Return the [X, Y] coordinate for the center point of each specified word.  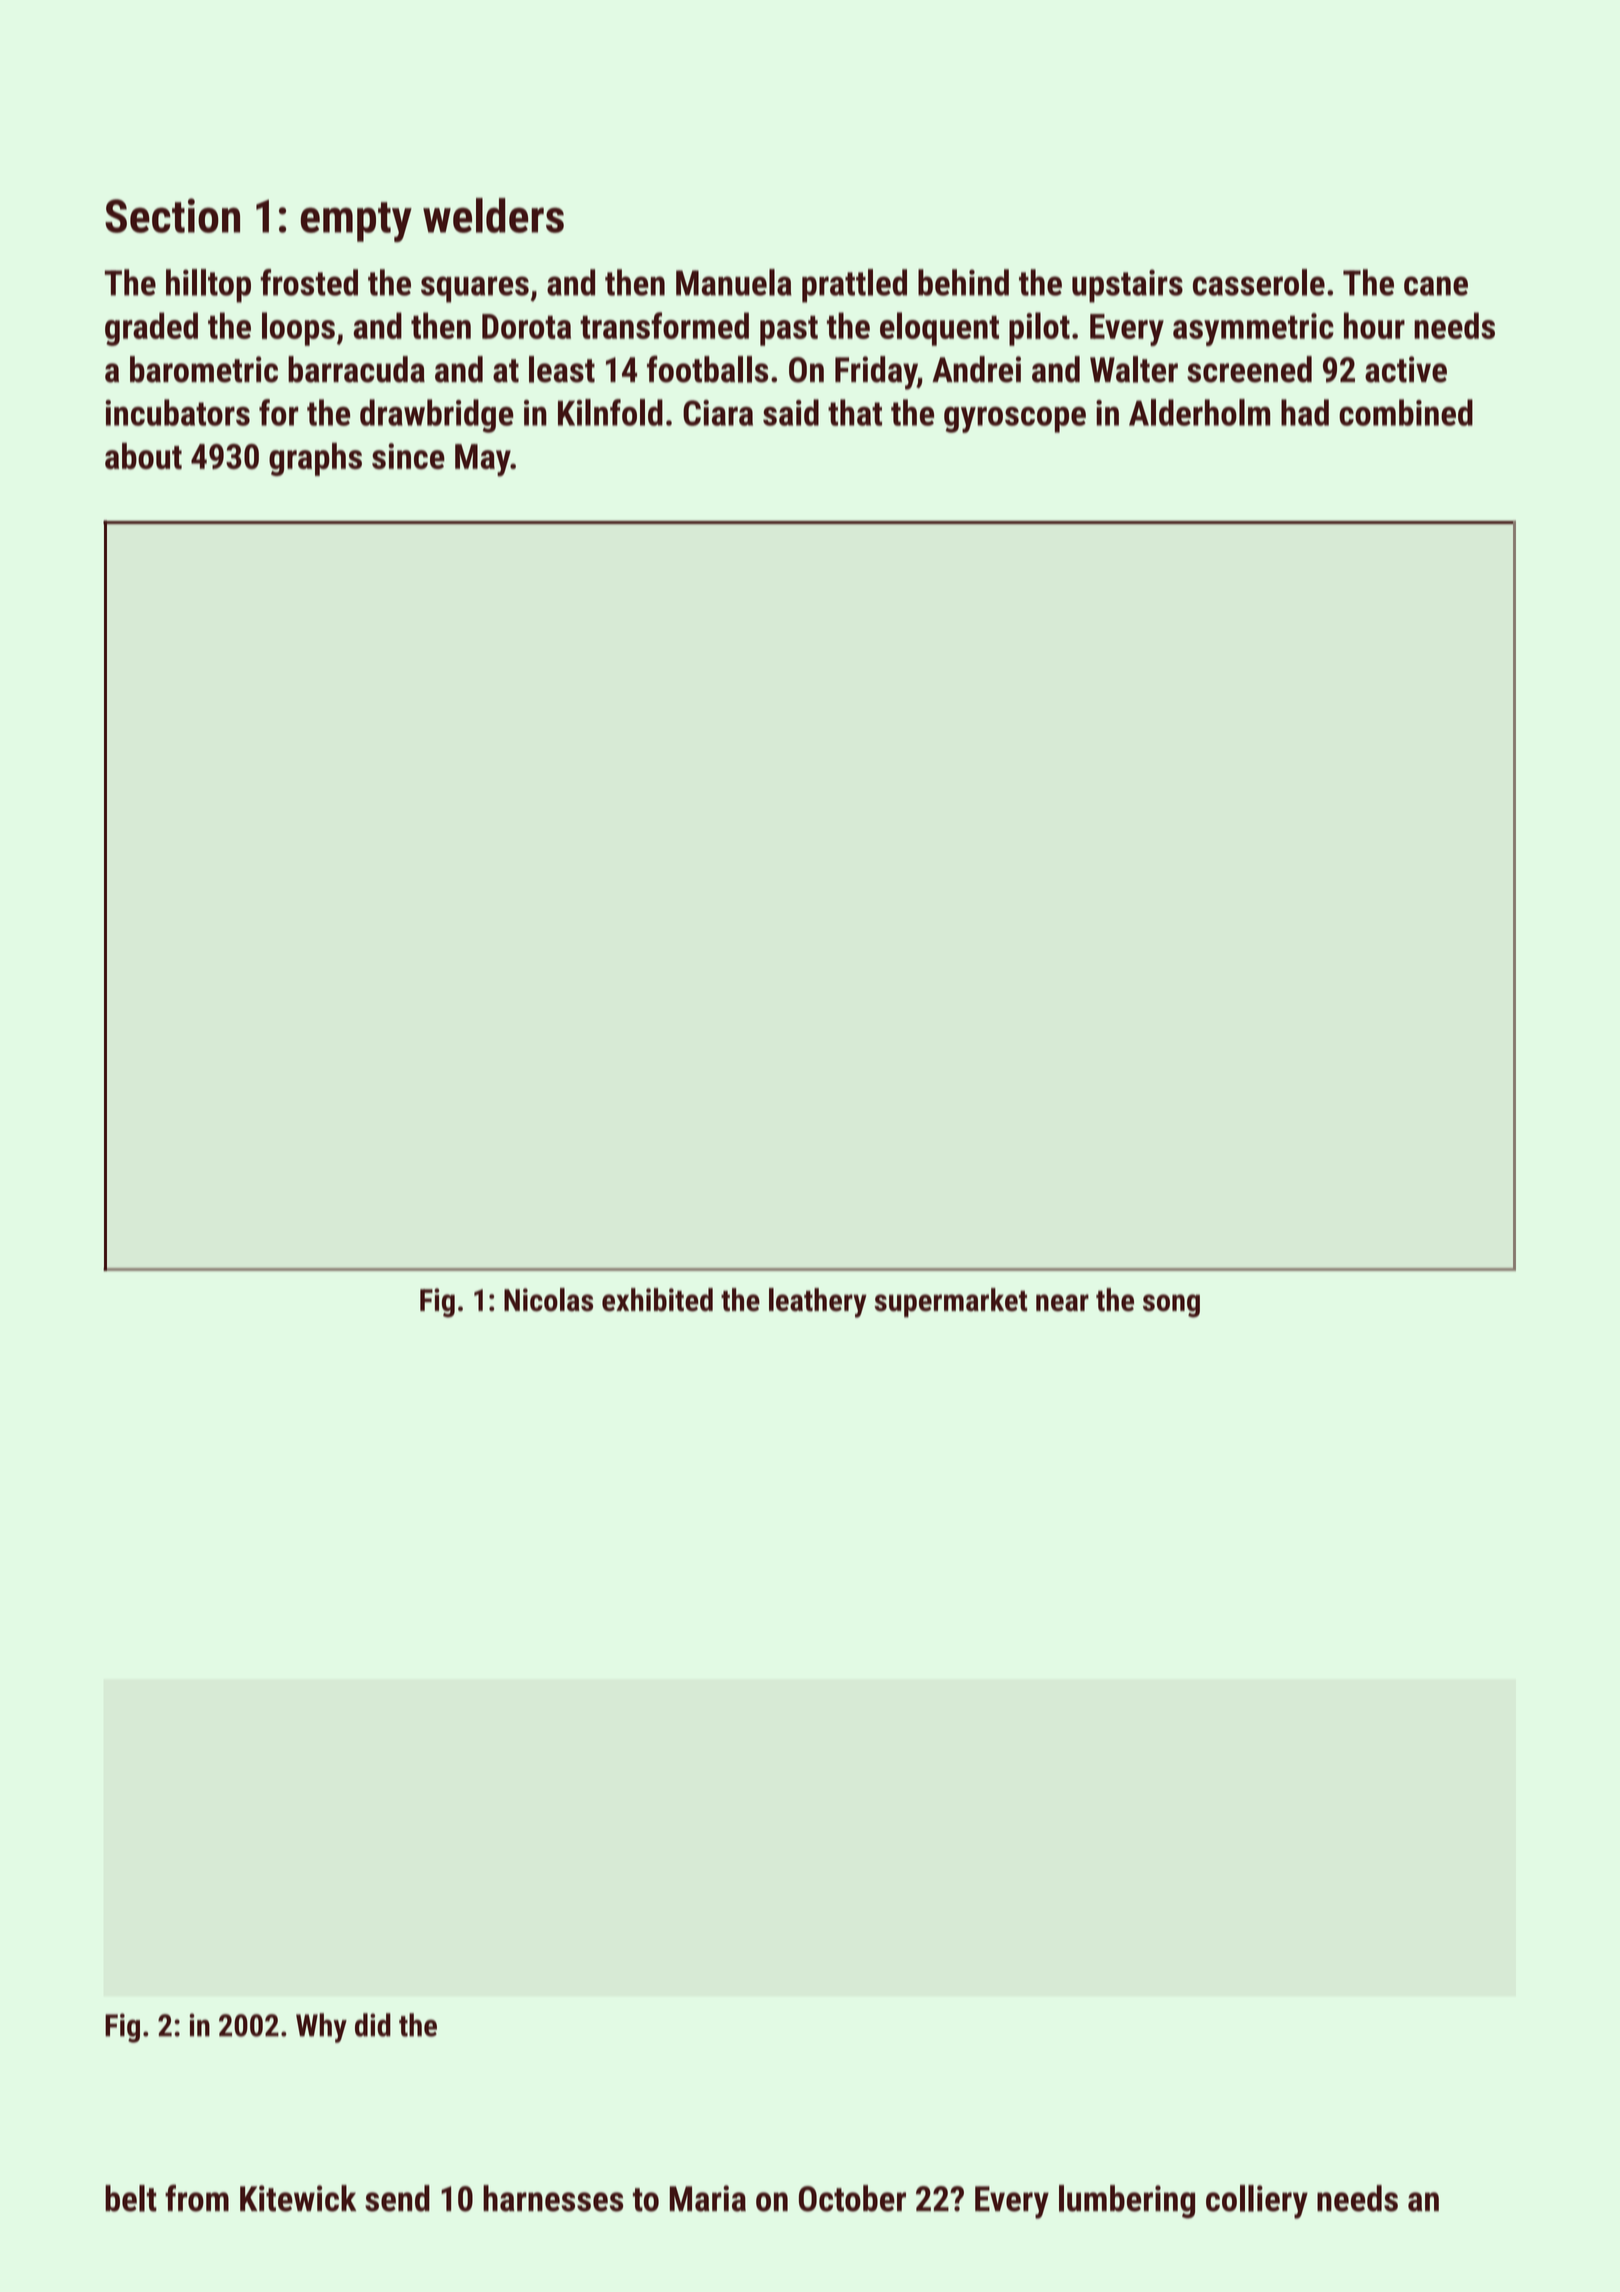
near [1062, 1303]
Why [321, 2028]
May [483, 460]
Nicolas [548, 1300]
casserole [1259, 282]
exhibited [657, 1300]
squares [475, 289]
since [408, 456]
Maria [707, 2198]
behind [963, 282]
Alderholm [1199, 412]
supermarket [950, 1302]
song [1171, 1306]
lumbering [1127, 2202]
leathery [818, 1303]
